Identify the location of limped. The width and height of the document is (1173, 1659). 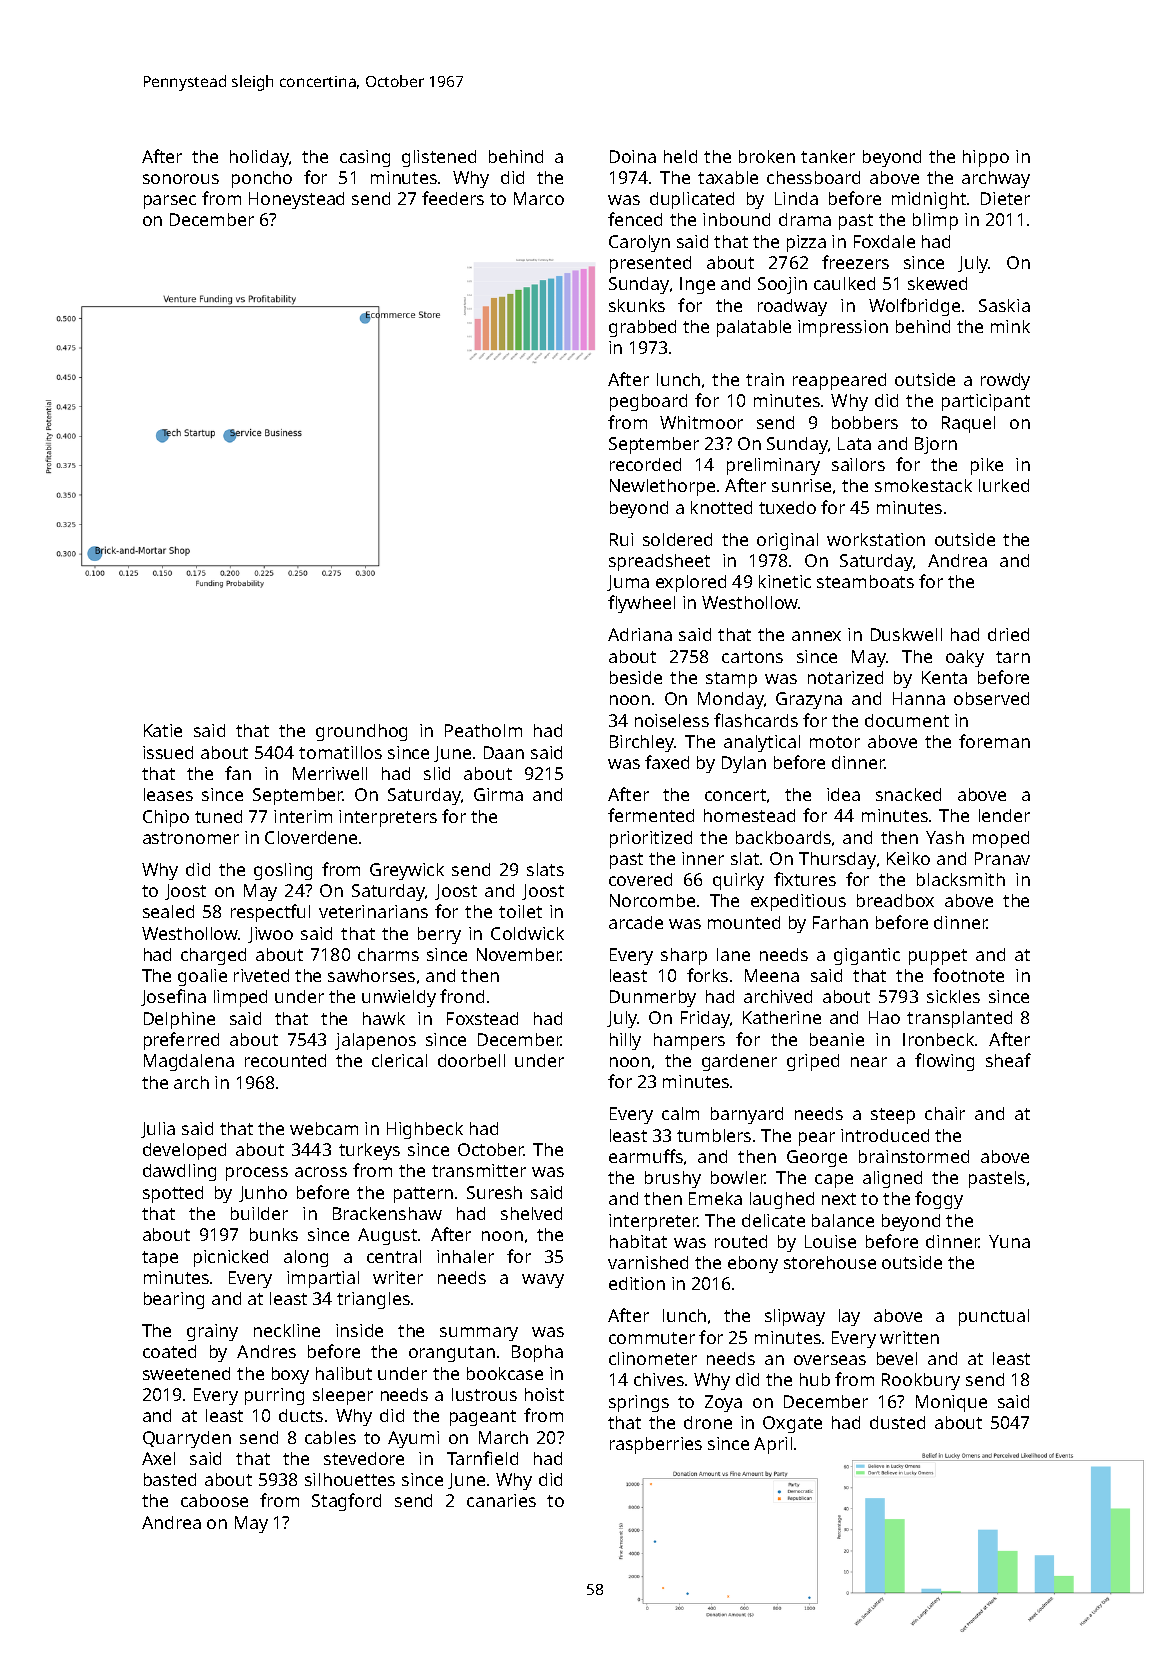
(240, 998).
